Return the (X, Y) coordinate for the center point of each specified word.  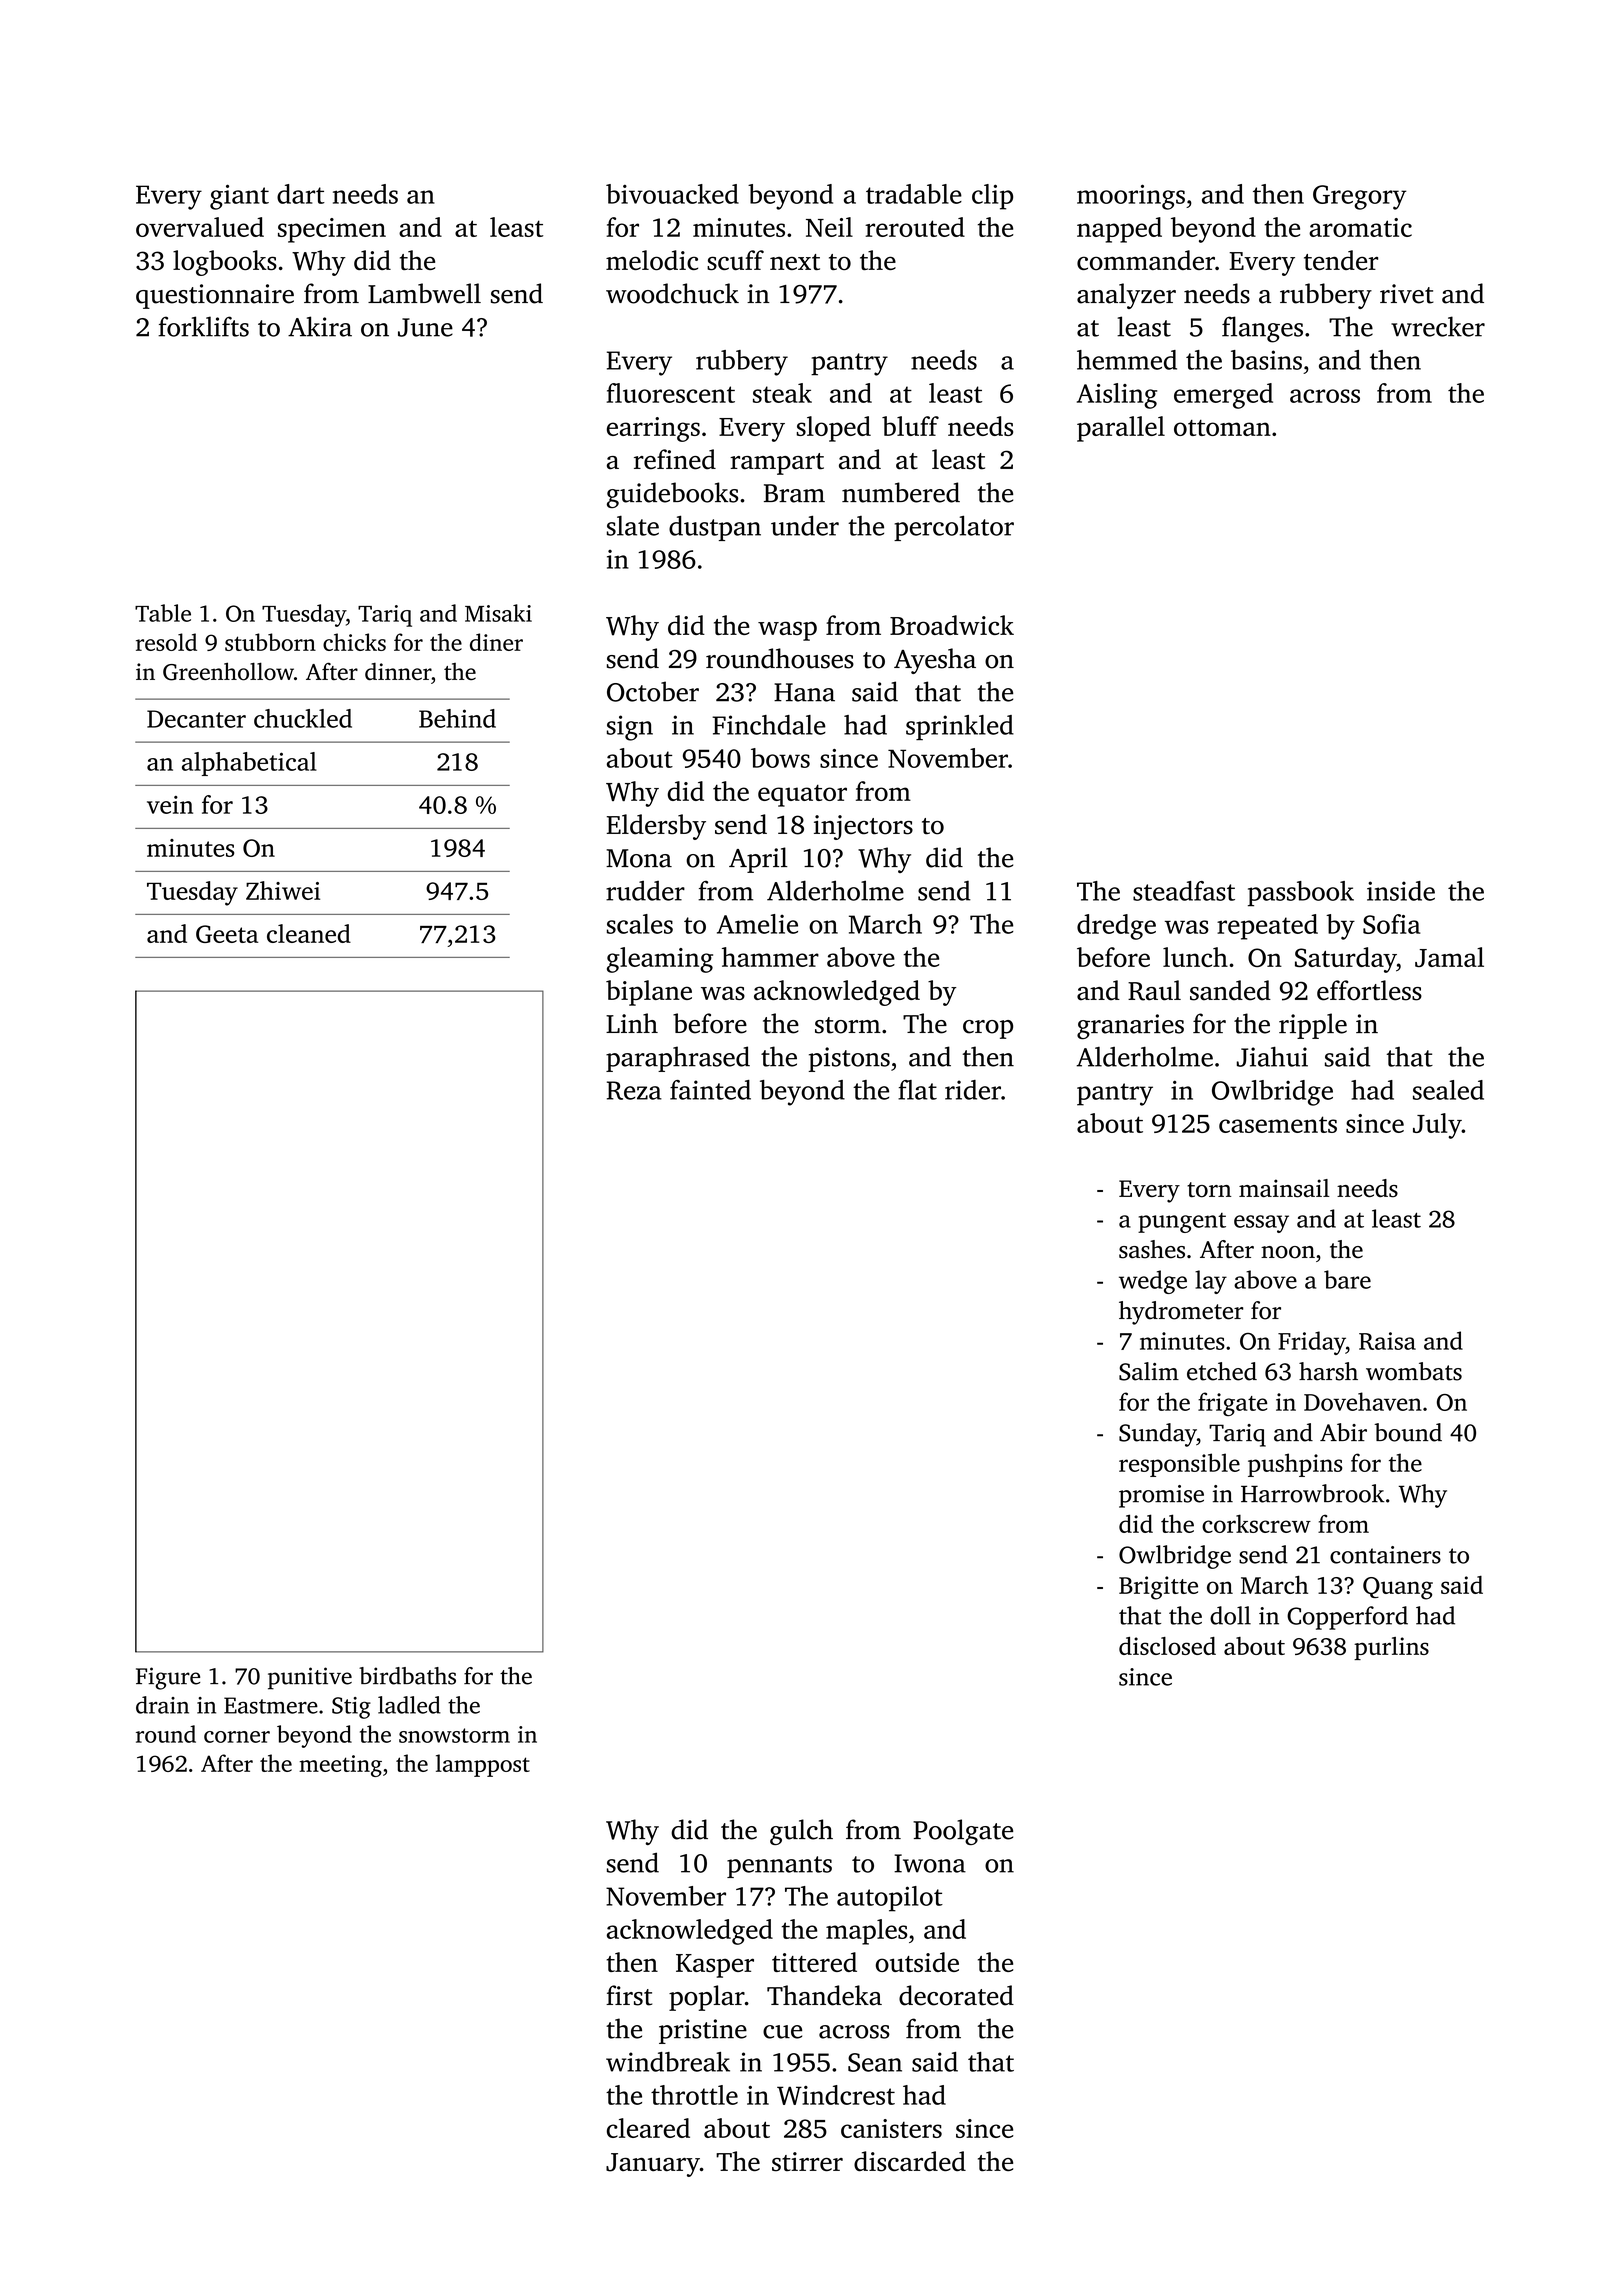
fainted (710, 1090)
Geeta (227, 934)
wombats (1414, 1371)
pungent (1182, 1223)
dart (301, 194)
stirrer (807, 2162)
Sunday (1158, 1435)
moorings (1131, 197)
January (653, 2165)
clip (992, 197)
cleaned (309, 933)
